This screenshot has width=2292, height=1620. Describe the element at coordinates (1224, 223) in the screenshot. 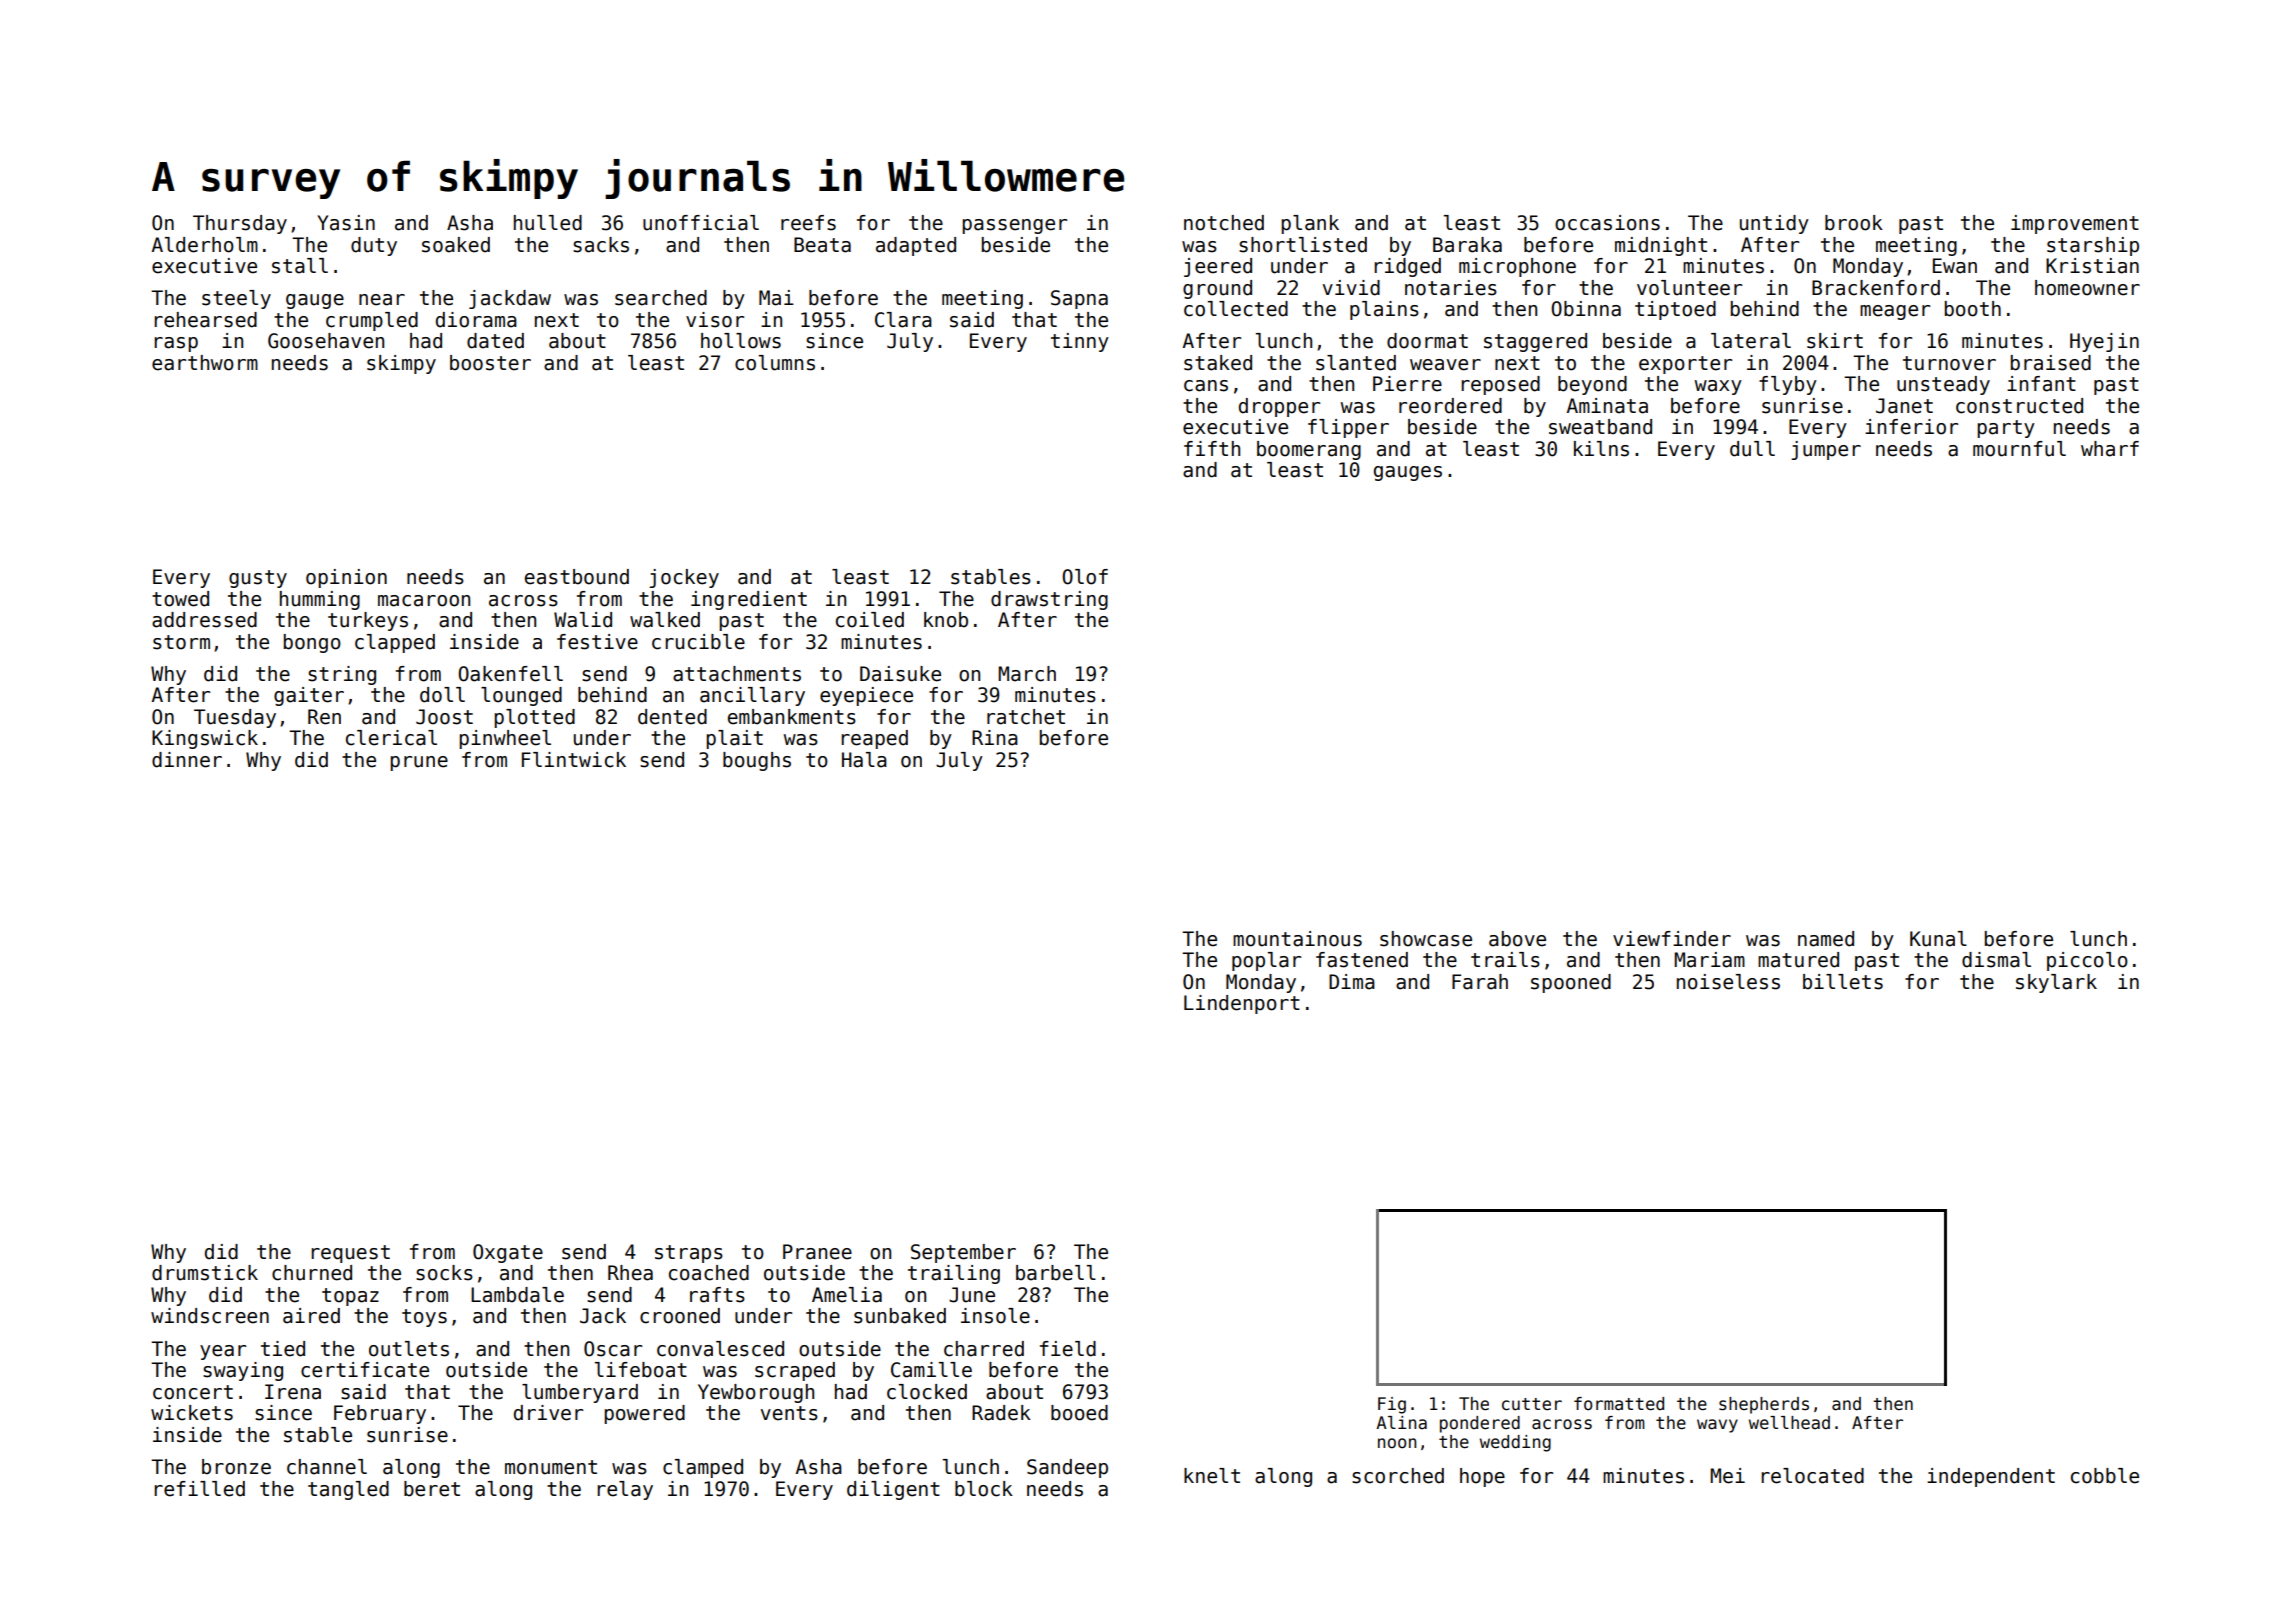

I see `notched` at that location.
